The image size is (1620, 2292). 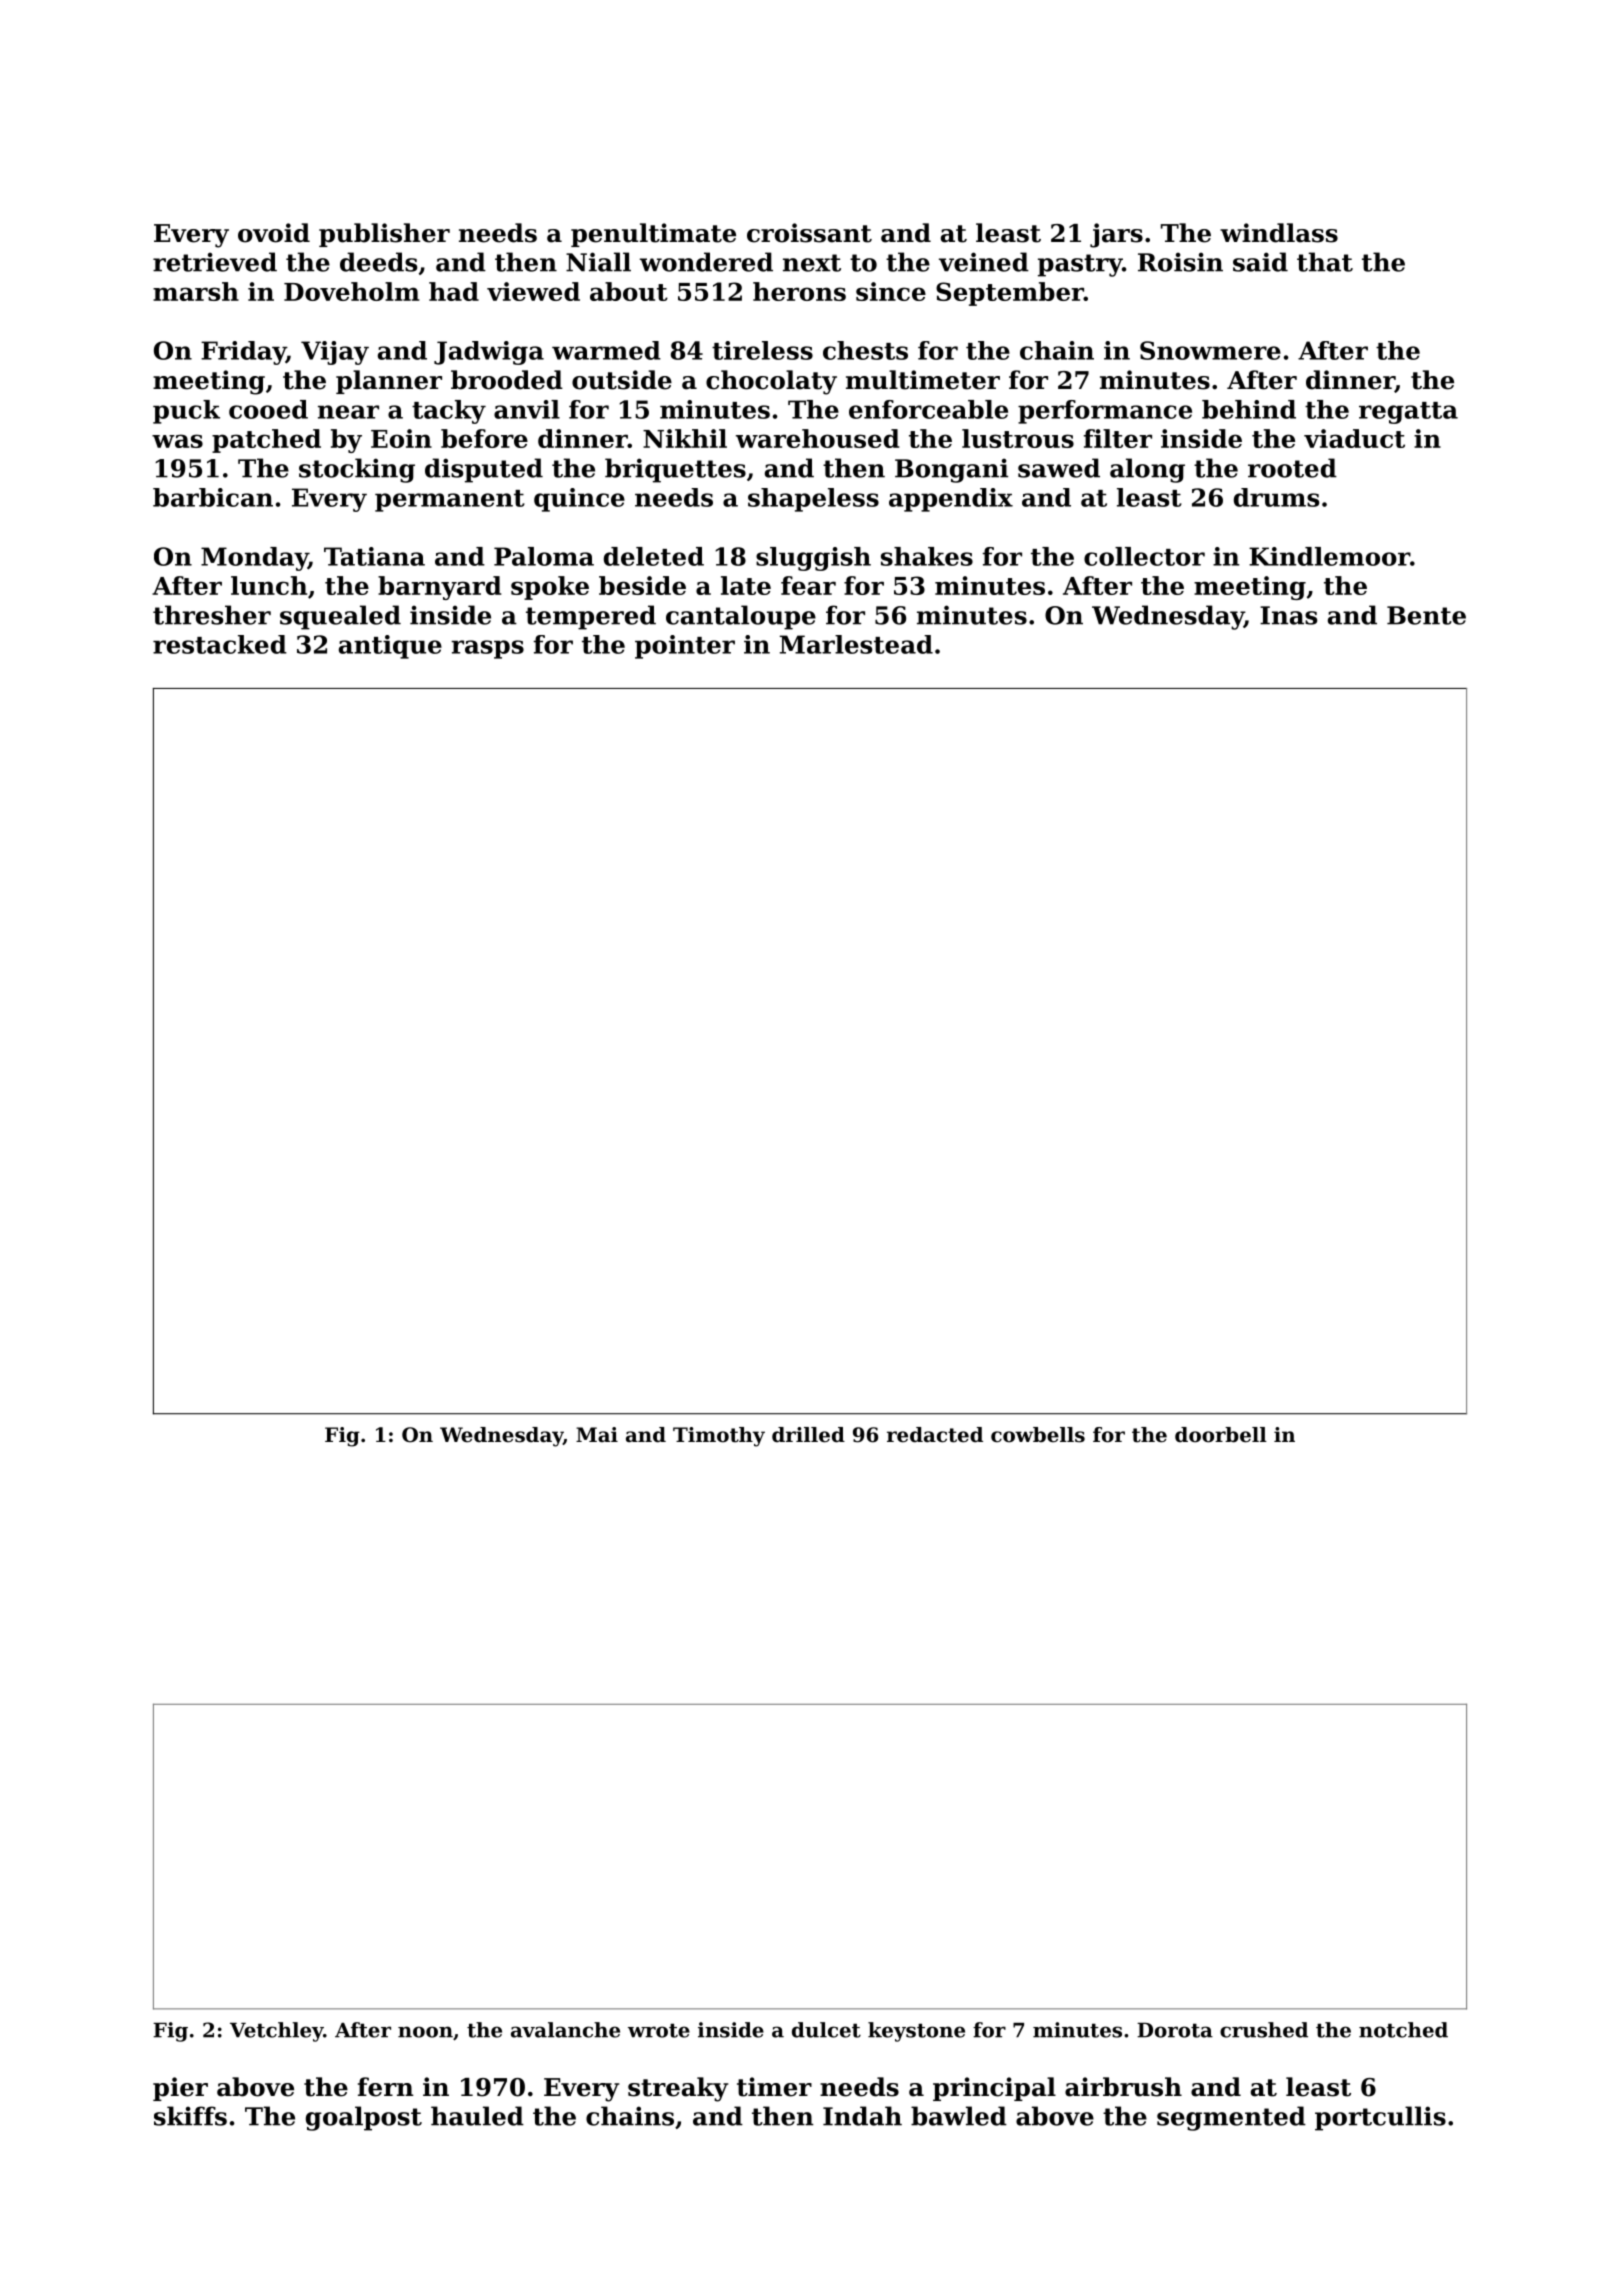 What do you see at coordinates (352, 291) in the screenshot?
I see `Doveholm` at bounding box center [352, 291].
